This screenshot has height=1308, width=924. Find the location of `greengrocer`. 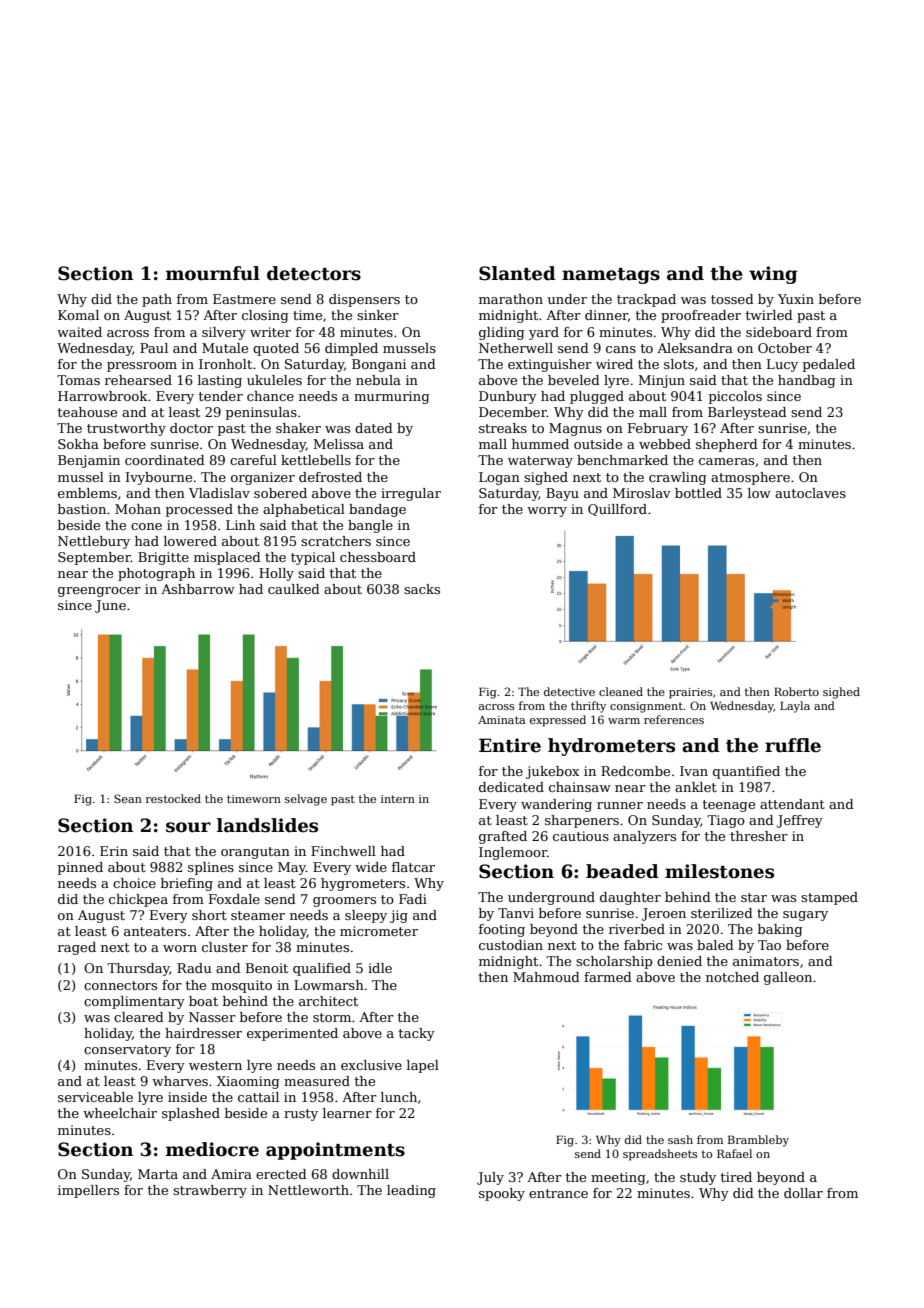

greengrocer is located at coordinates (99, 592).
